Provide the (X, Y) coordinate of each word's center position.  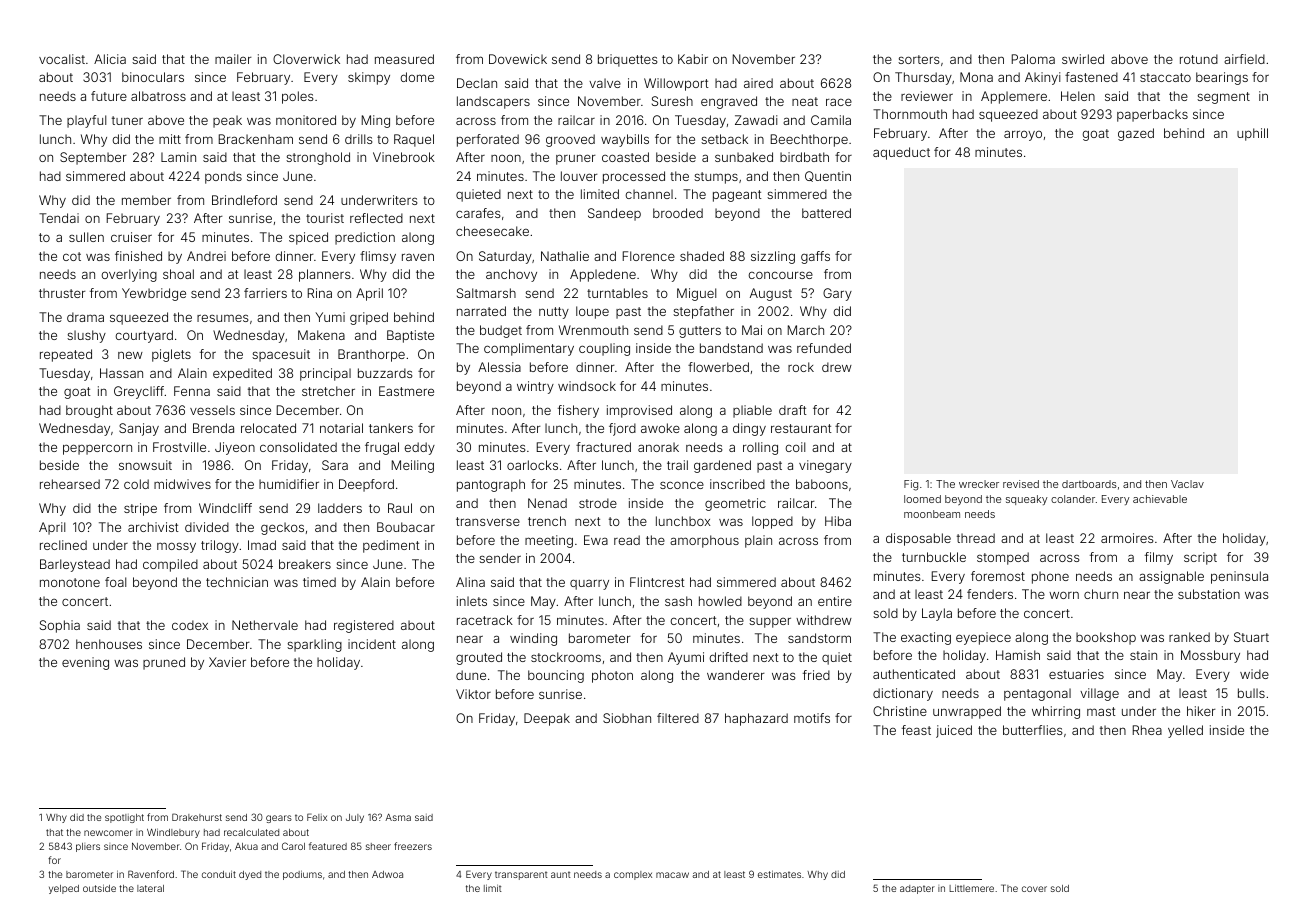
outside (99, 888)
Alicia (110, 59)
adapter (917, 889)
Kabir (693, 59)
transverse (488, 521)
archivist (153, 527)
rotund (1199, 59)
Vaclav (1187, 484)
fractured (603, 447)
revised (1021, 484)
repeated (66, 355)
